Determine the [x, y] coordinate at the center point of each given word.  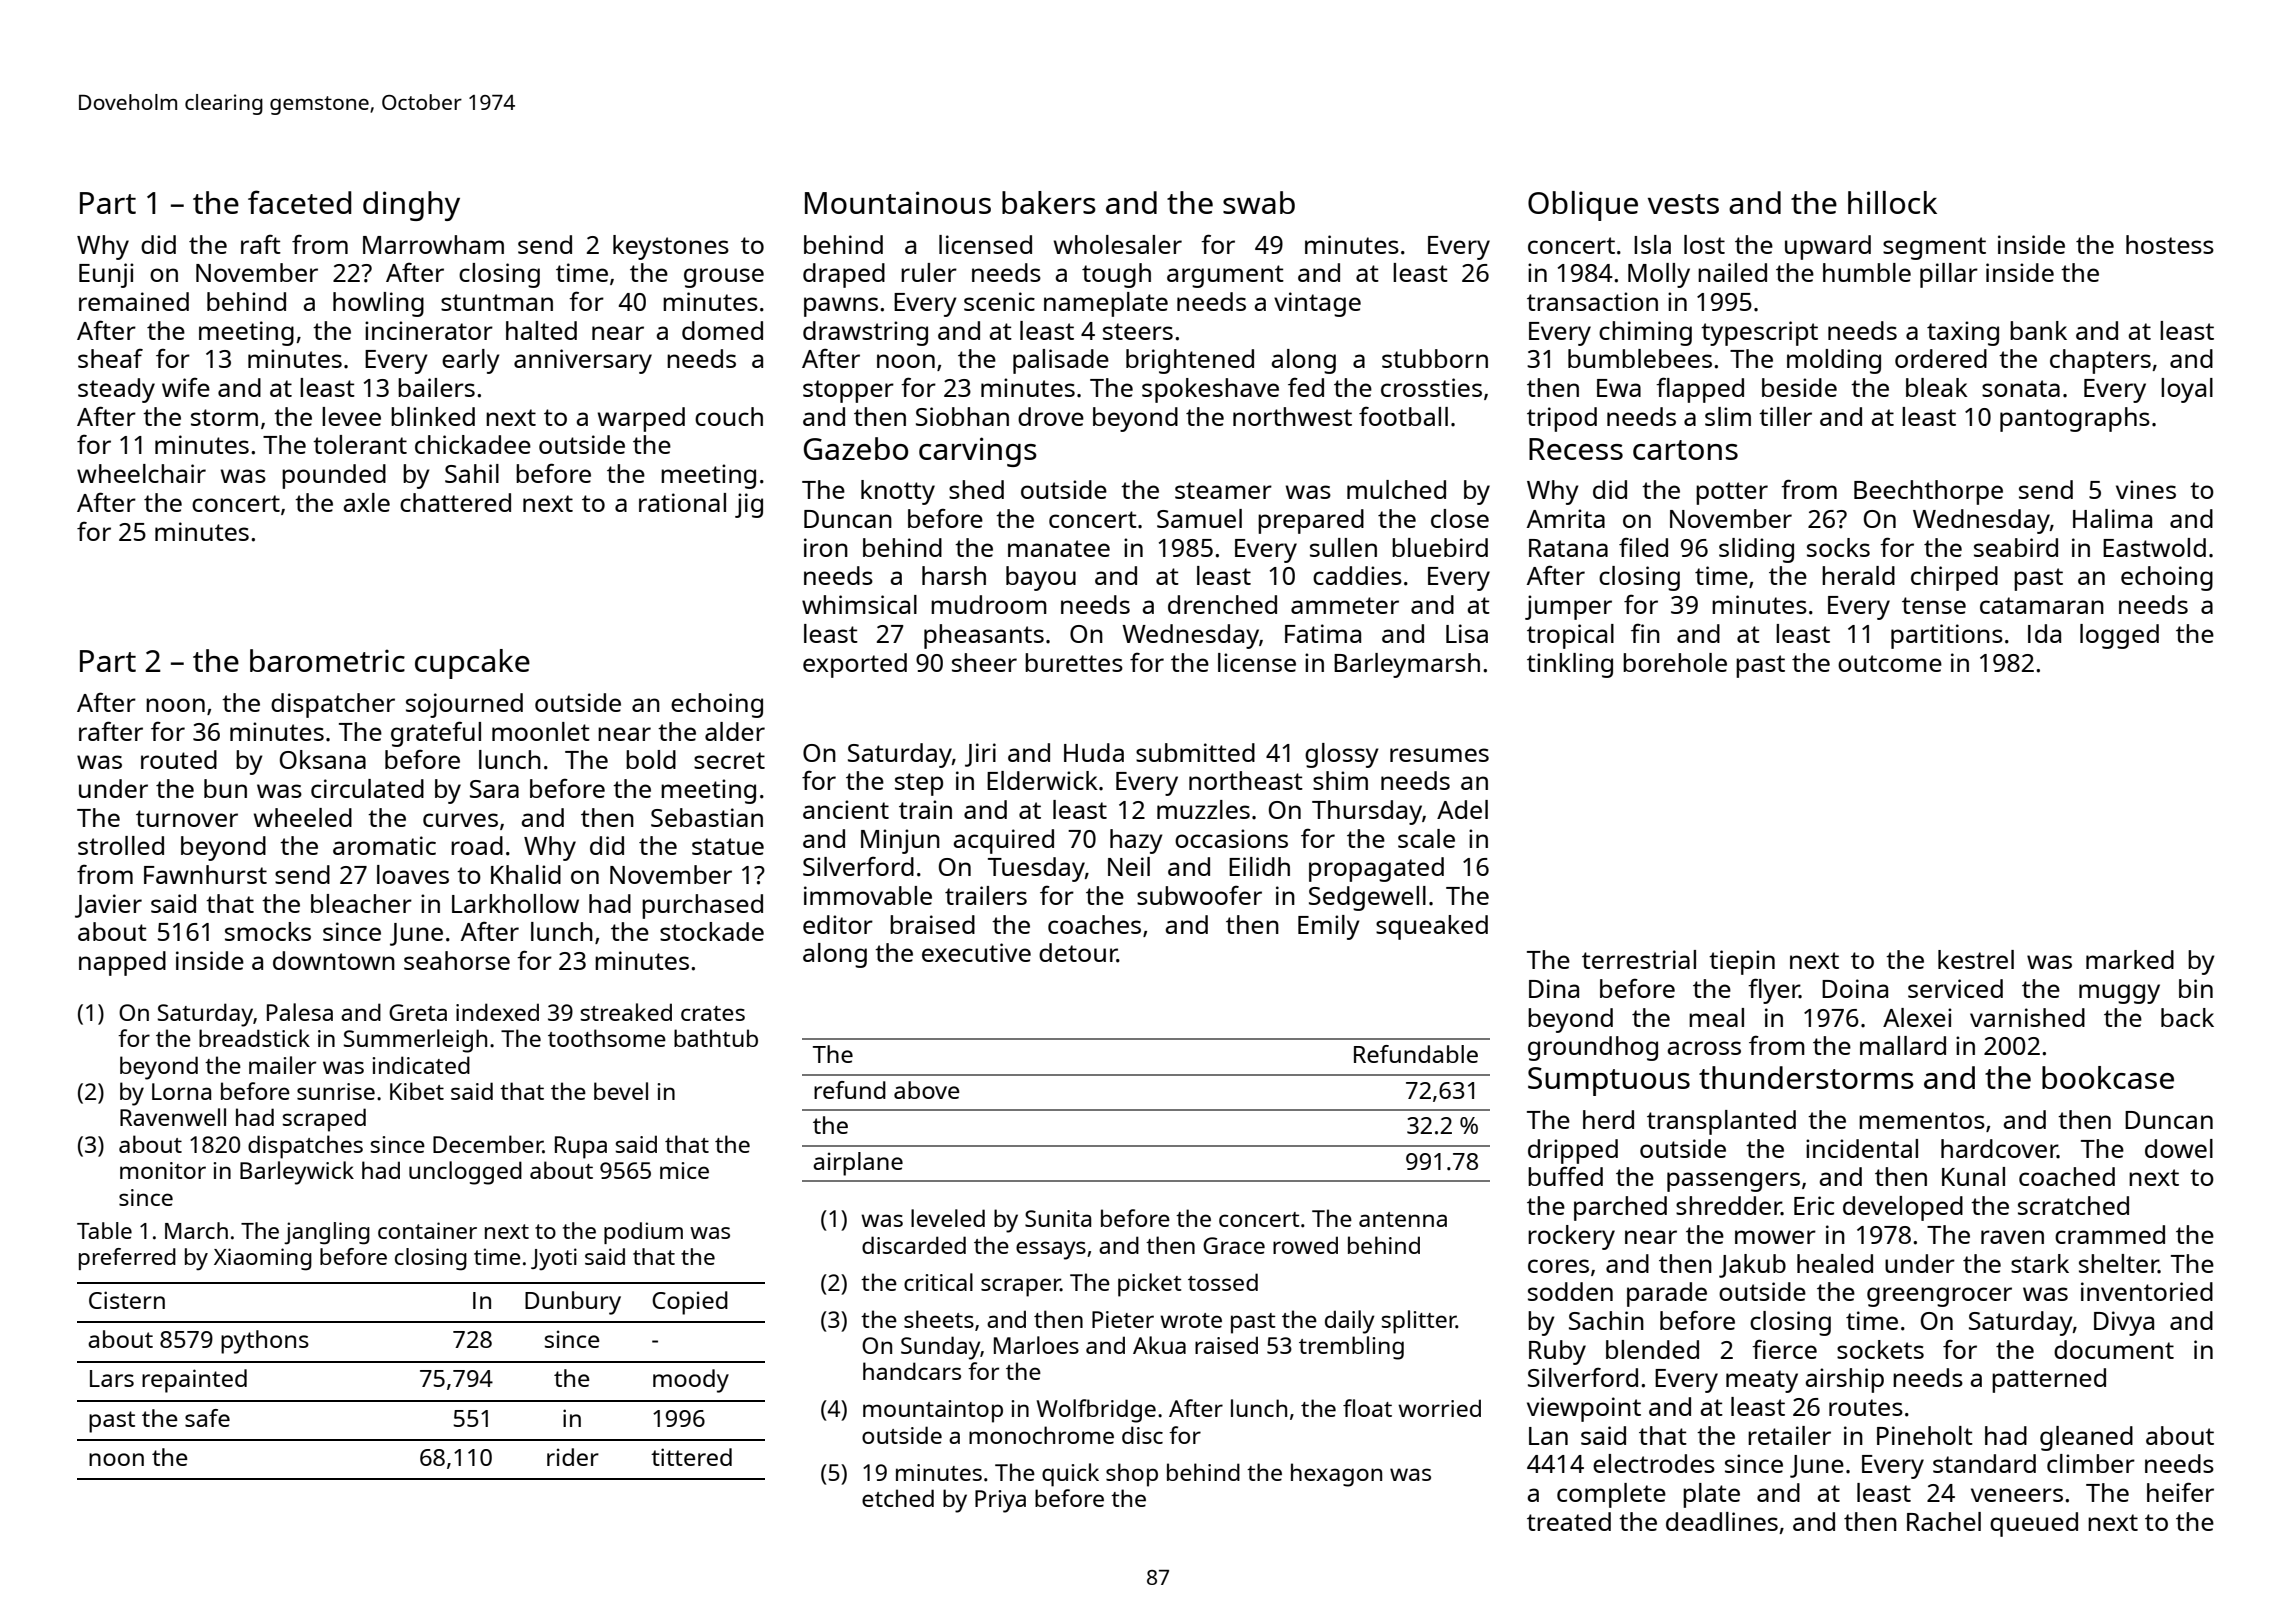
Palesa [300, 1012]
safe [207, 1418]
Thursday [1367, 812]
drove [1051, 416]
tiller [1785, 416]
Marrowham [433, 244]
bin [2196, 988]
